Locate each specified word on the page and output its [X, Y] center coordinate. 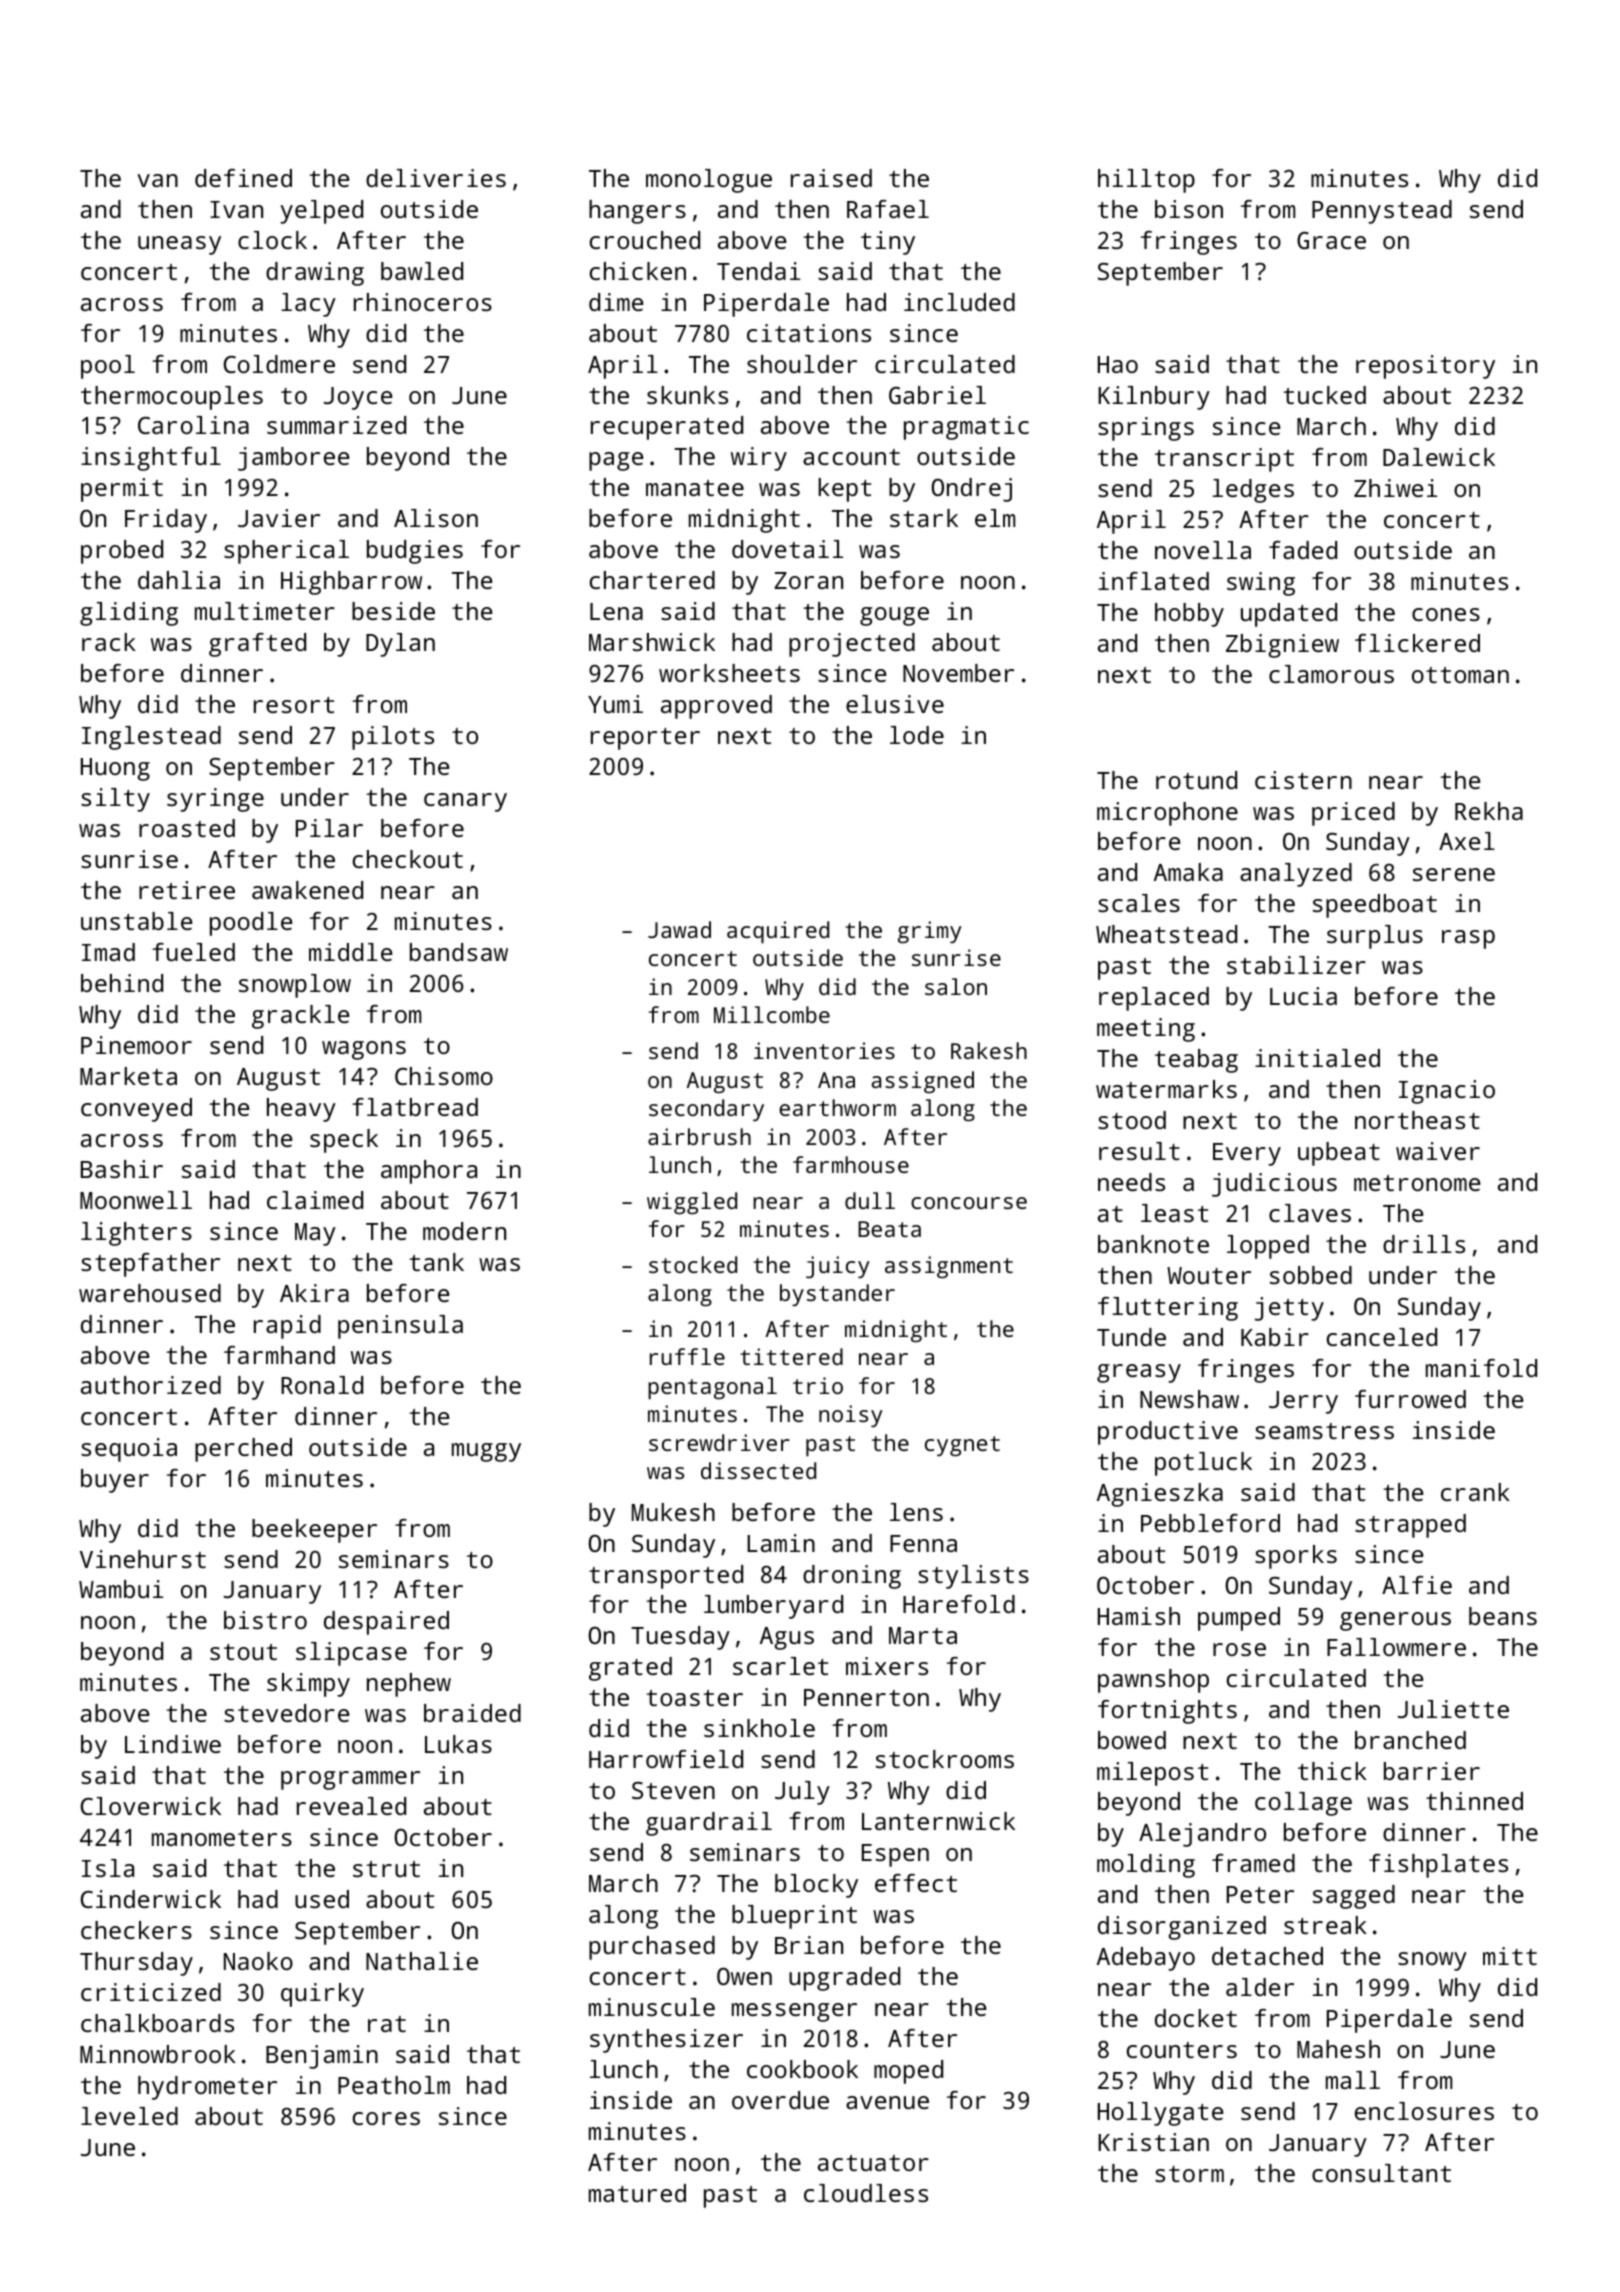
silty [115, 800]
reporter [645, 739]
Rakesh [989, 1050]
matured [637, 2193]
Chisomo [444, 1076]
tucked [1324, 395]
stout [243, 1652]
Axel [1467, 841]
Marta [923, 1635]
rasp [1468, 939]
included [959, 302]
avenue [887, 2102]
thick [1332, 1771]
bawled [422, 271]
